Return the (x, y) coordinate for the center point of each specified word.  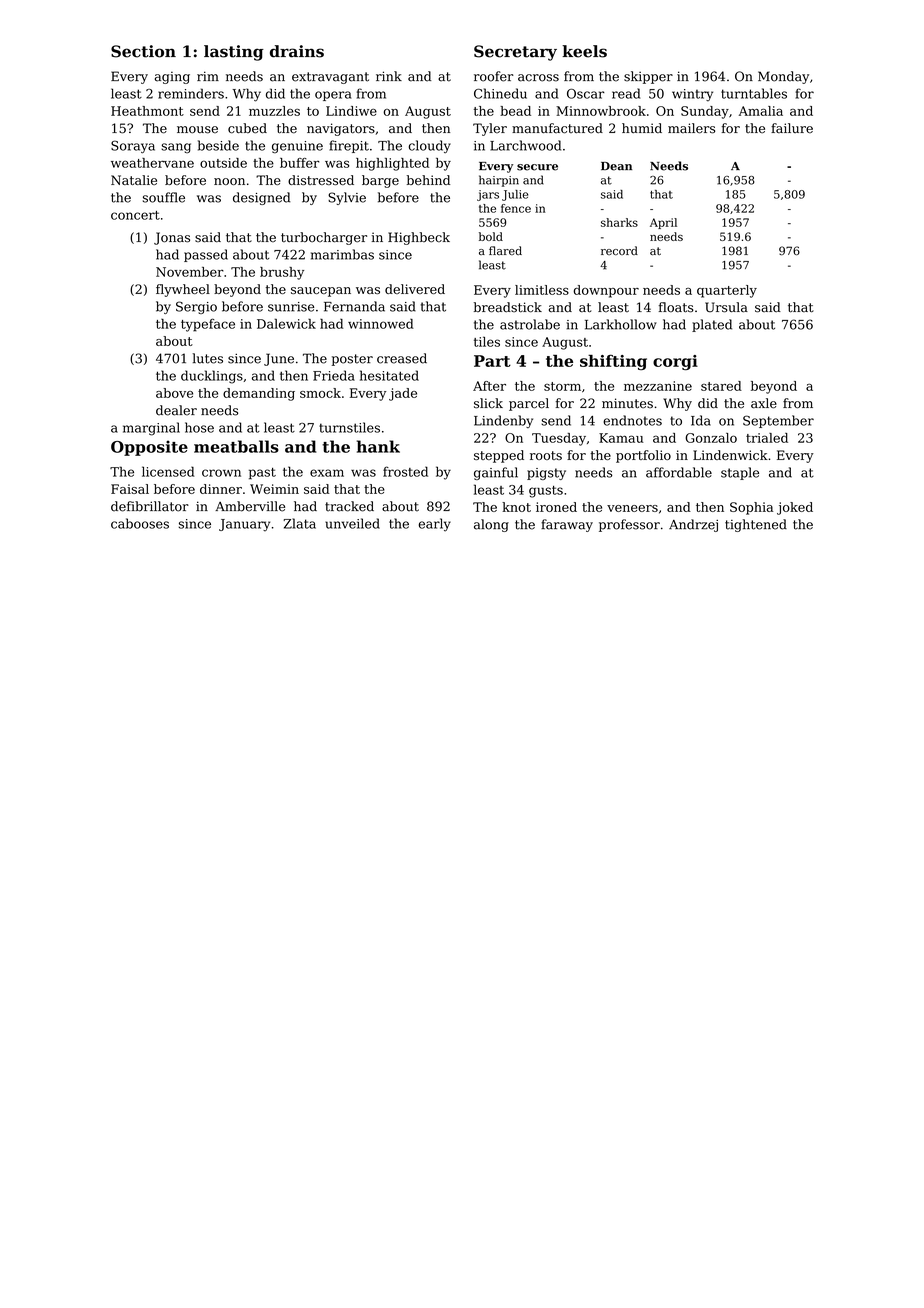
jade (403, 394)
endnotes (632, 420)
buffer (299, 163)
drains (297, 51)
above (174, 393)
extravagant (330, 78)
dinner (221, 489)
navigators (341, 129)
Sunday (705, 112)
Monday (783, 77)
